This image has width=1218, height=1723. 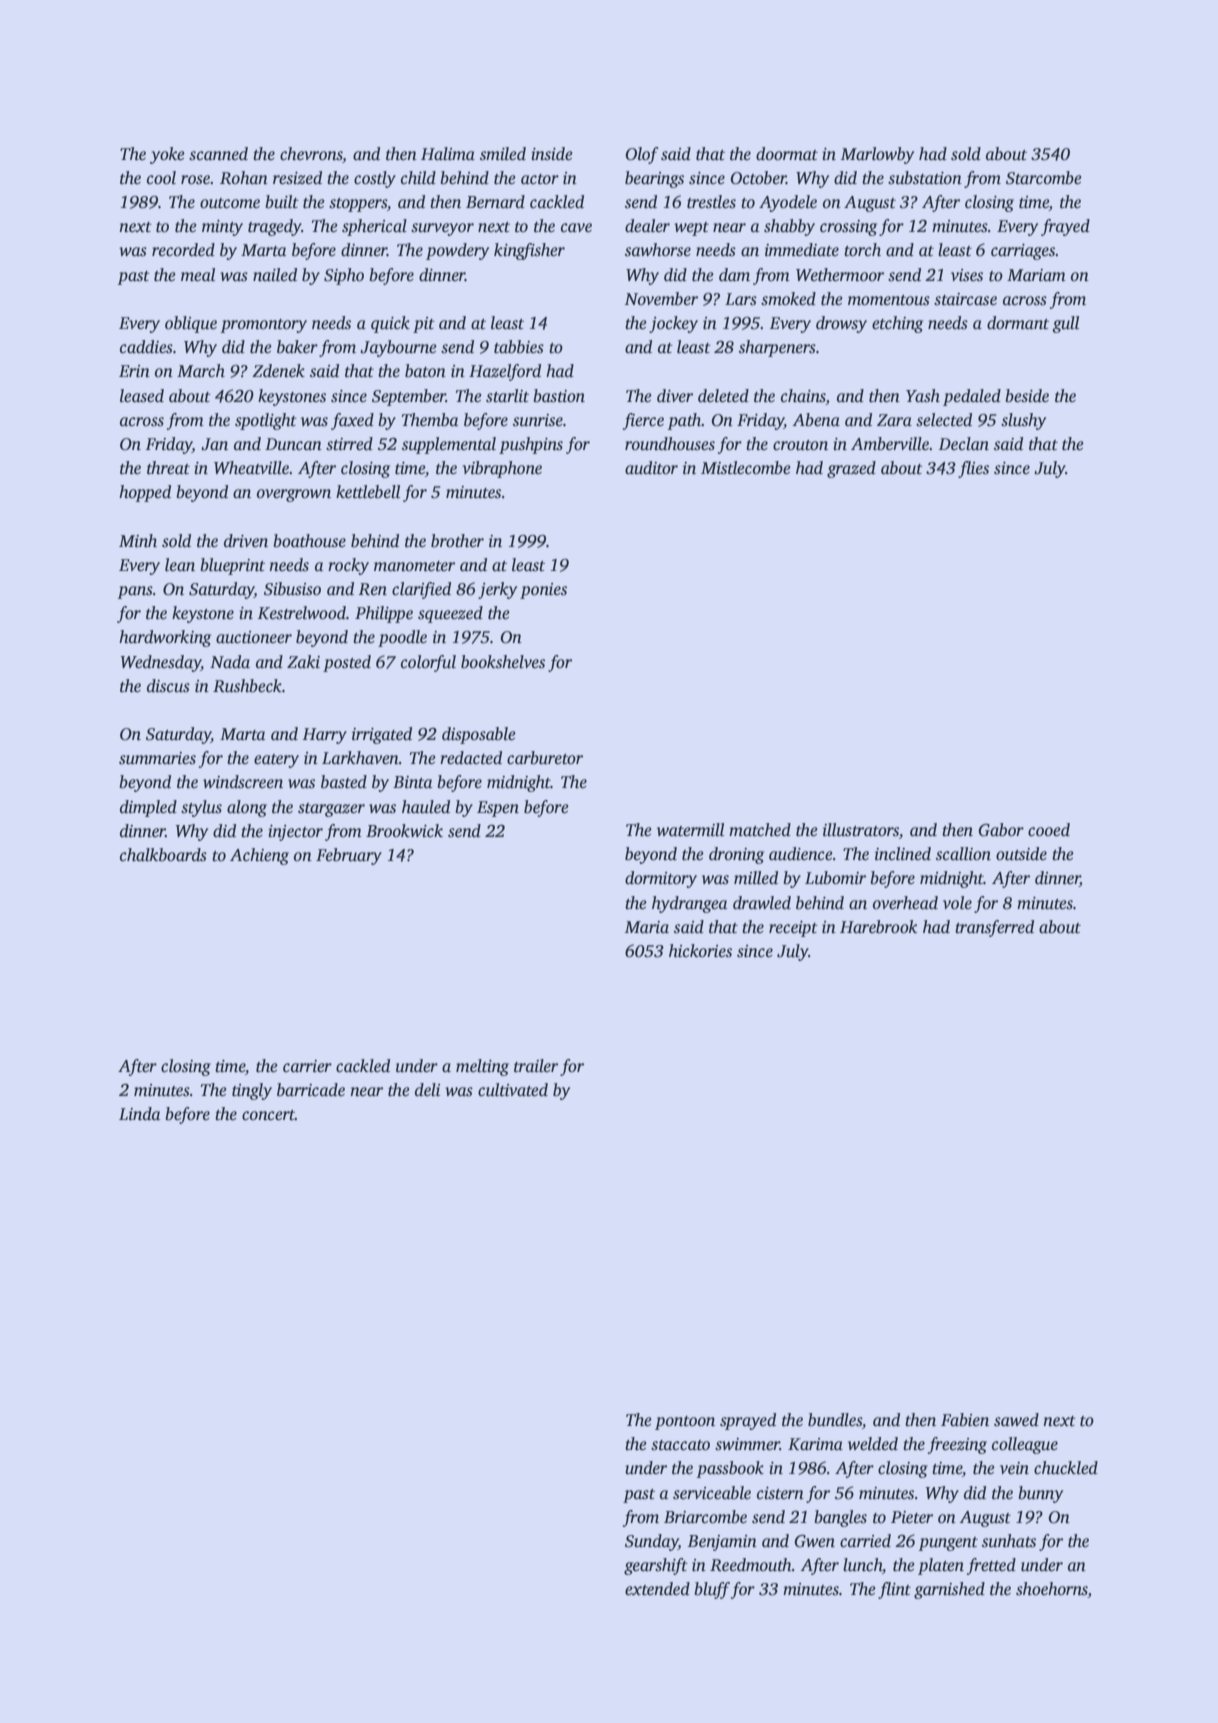 I want to click on Harebrook, so click(x=878, y=927).
